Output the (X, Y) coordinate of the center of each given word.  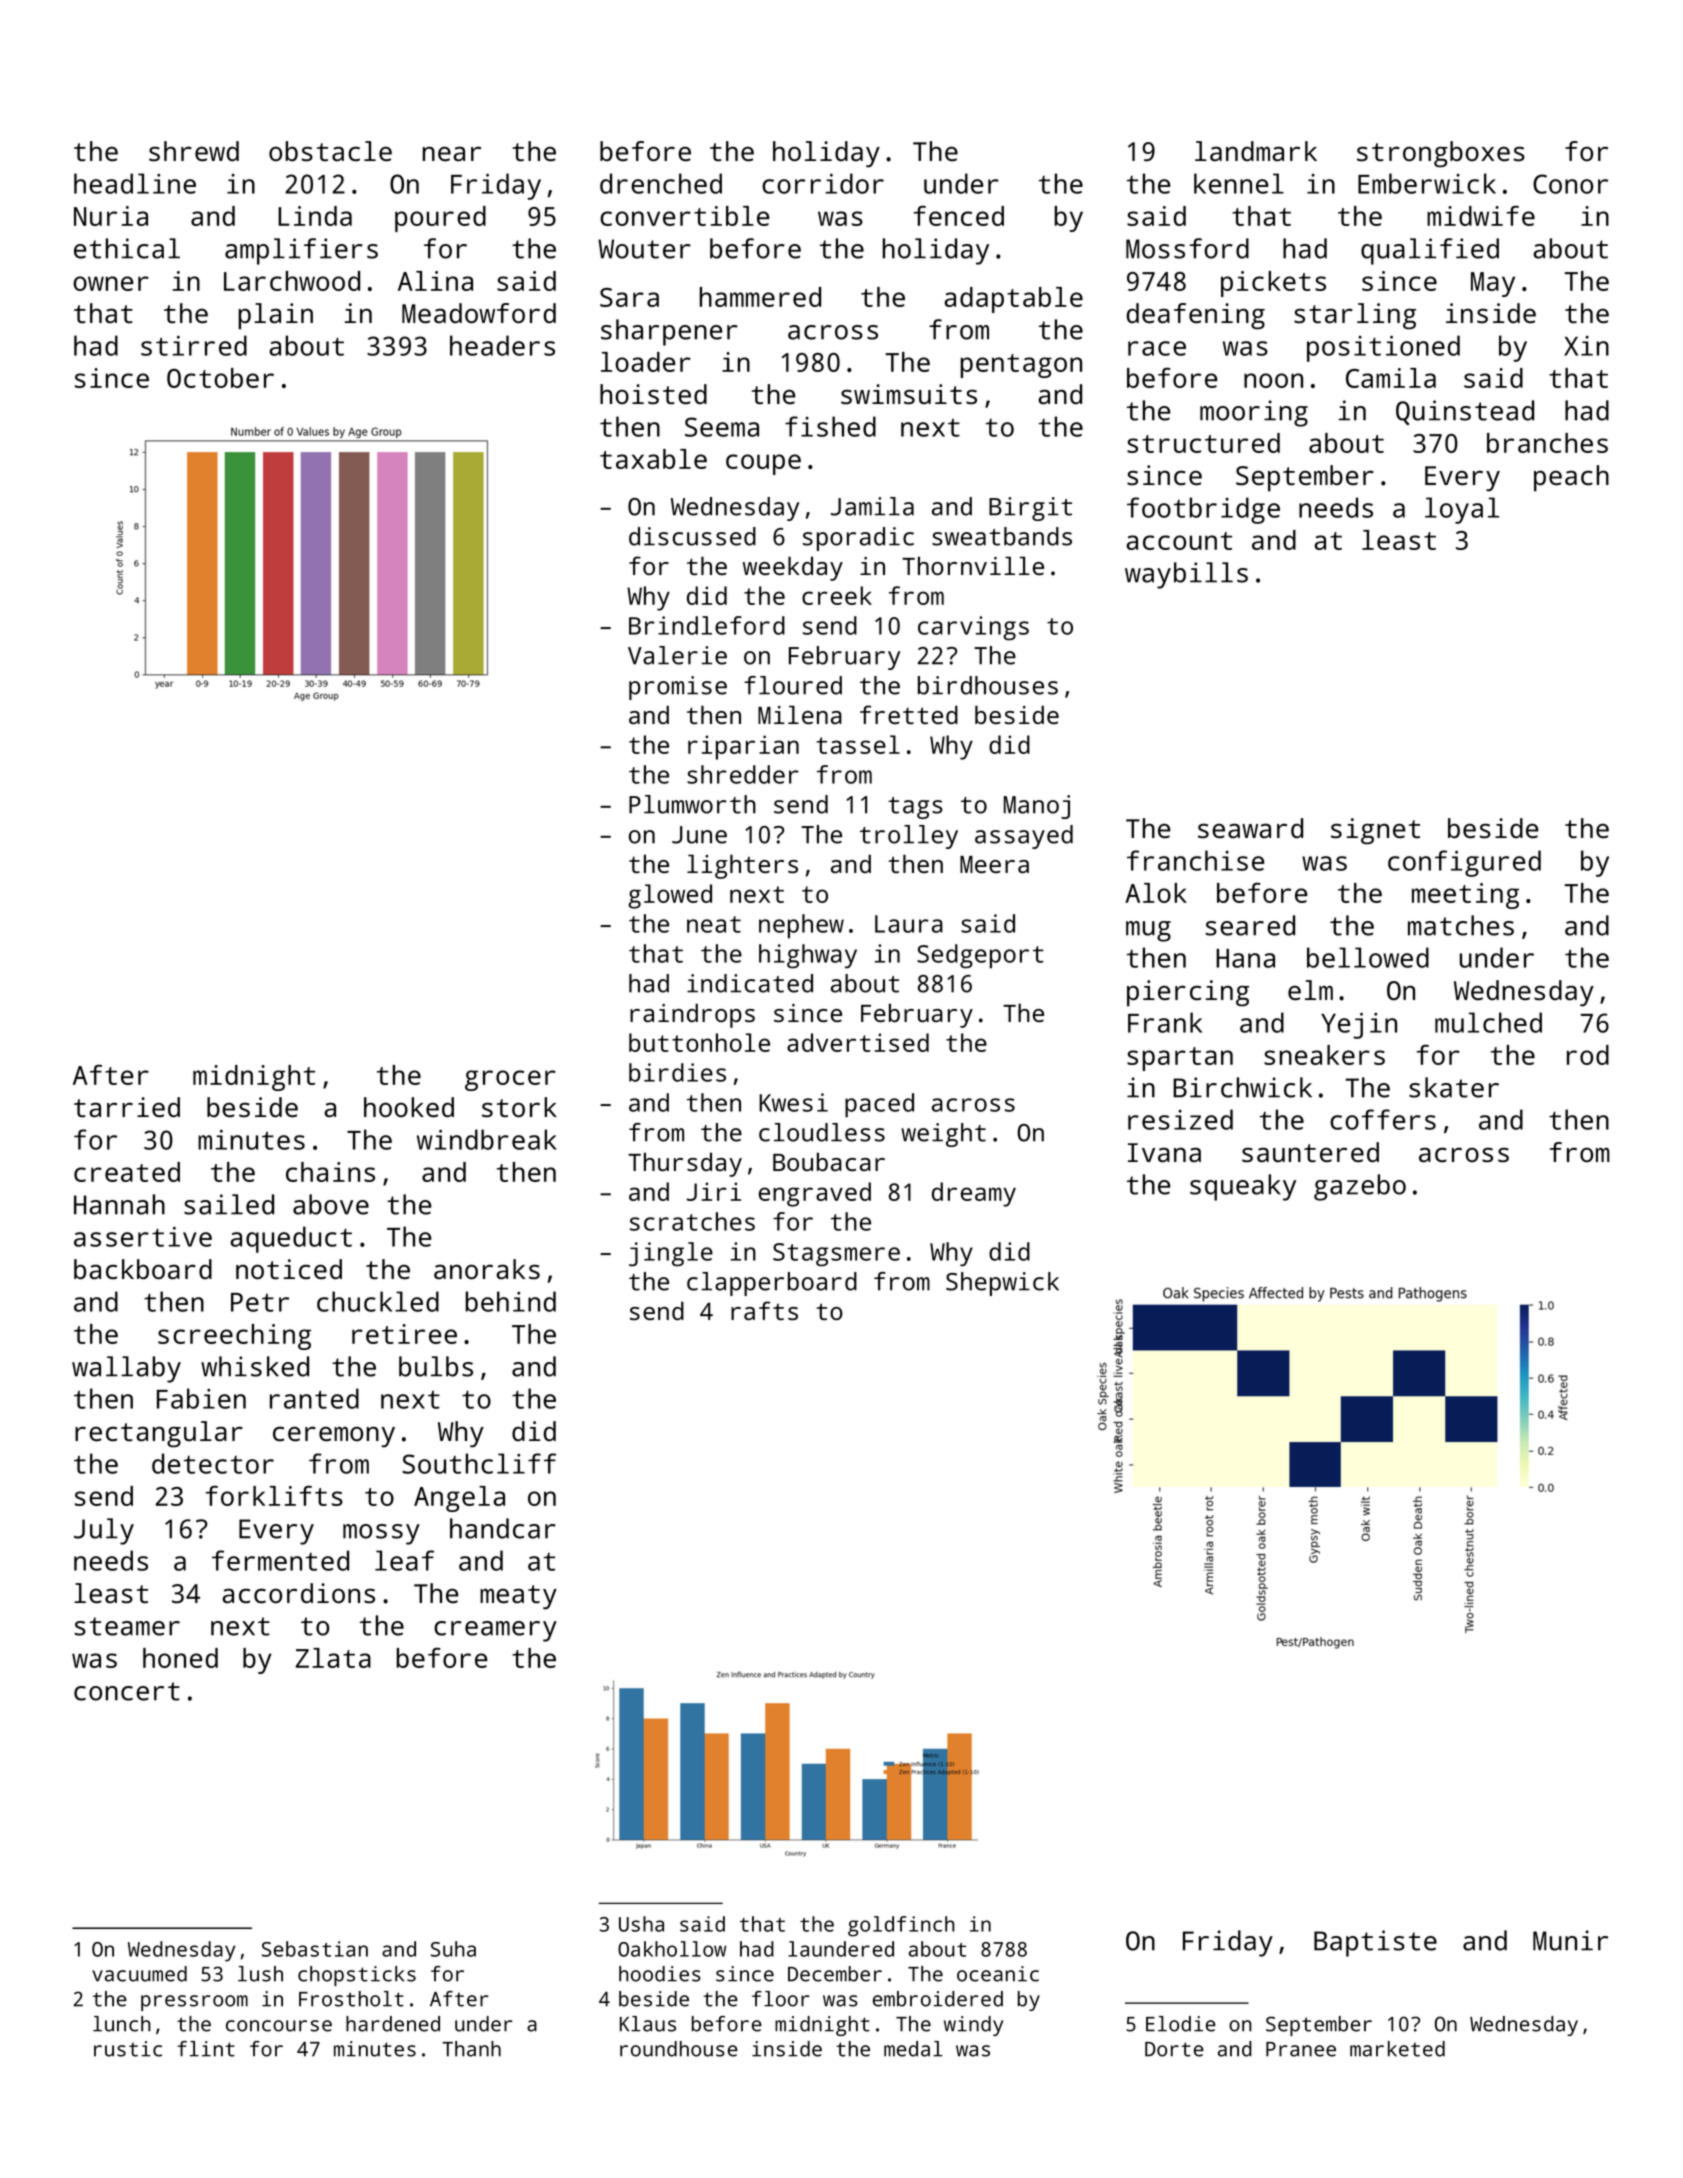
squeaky (1243, 1187)
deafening (1196, 316)
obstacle (330, 151)
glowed (670, 896)
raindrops (692, 1015)
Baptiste (1375, 1943)
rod (1588, 1055)
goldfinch (901, 1926)
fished (830, 426)
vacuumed (139, 1974)
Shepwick (1002, 1284)
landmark (1256, 151)
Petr (260, 1302)
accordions (298, 1593)
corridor (823, 183)
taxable (653, 459)
